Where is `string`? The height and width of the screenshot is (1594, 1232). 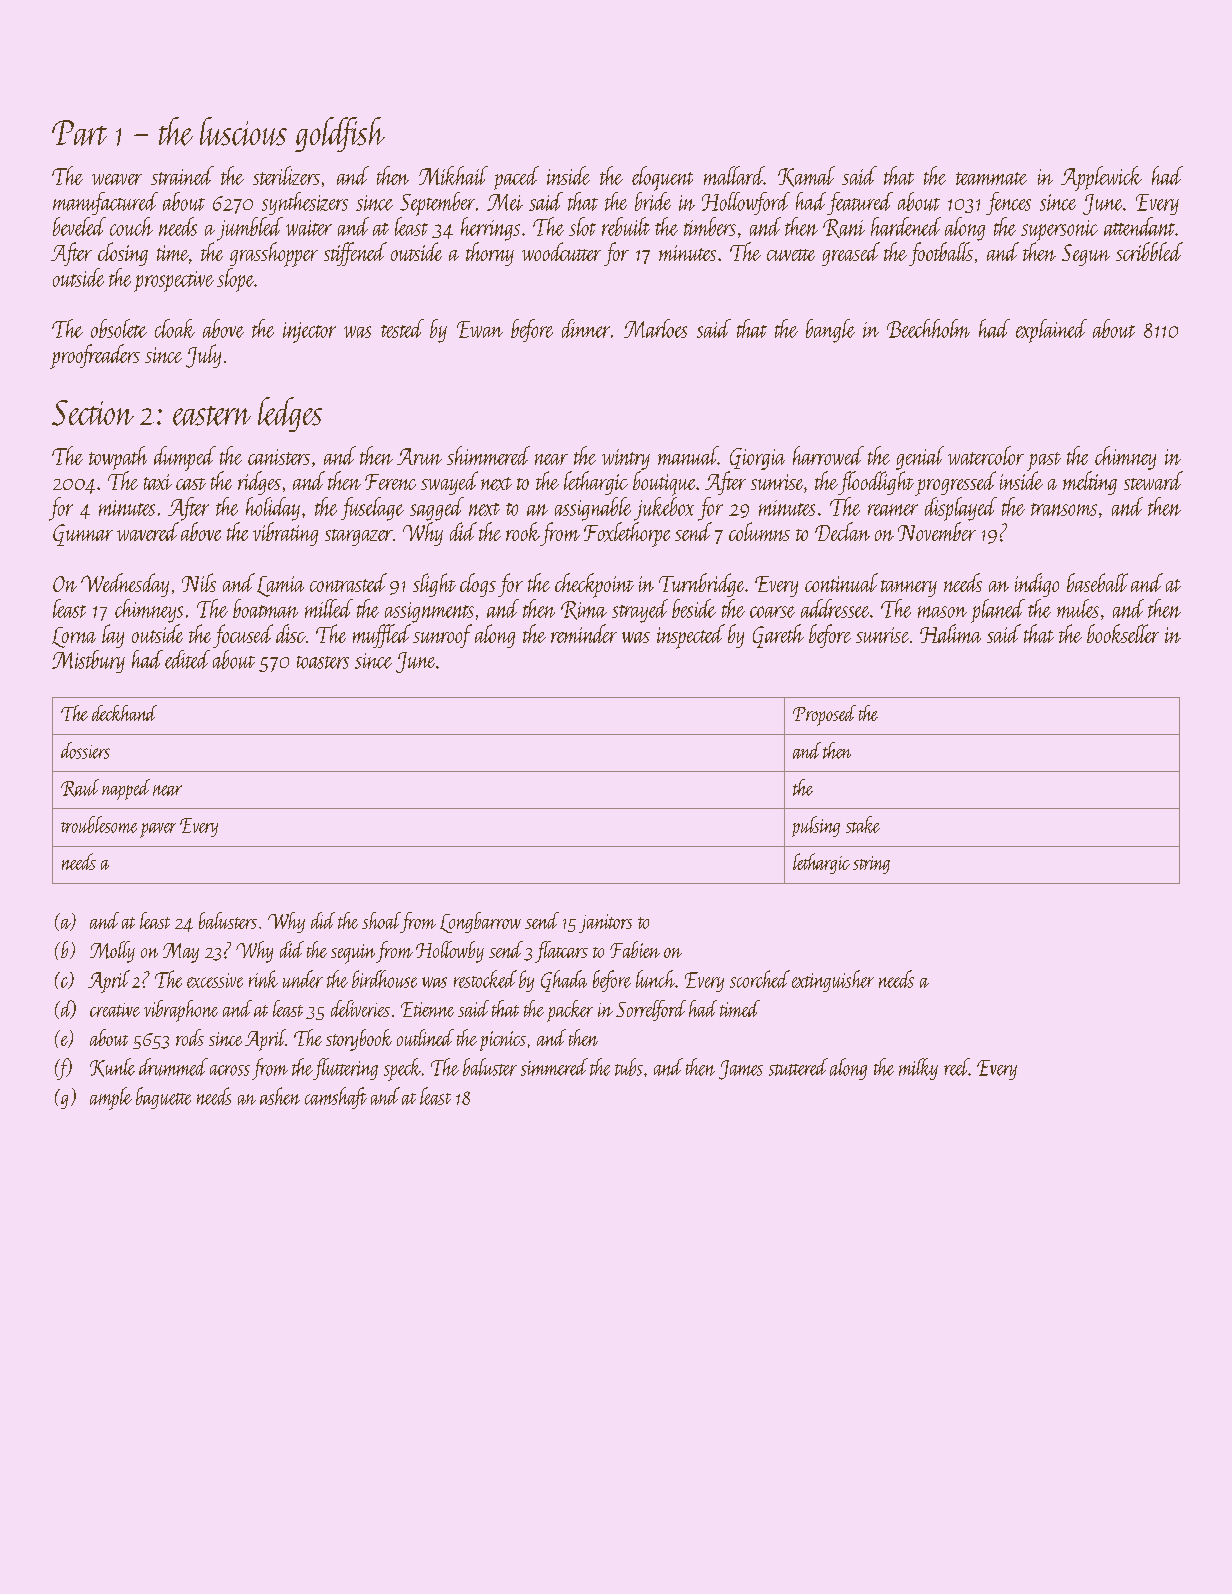
string is located at coordinates (871, 865).
